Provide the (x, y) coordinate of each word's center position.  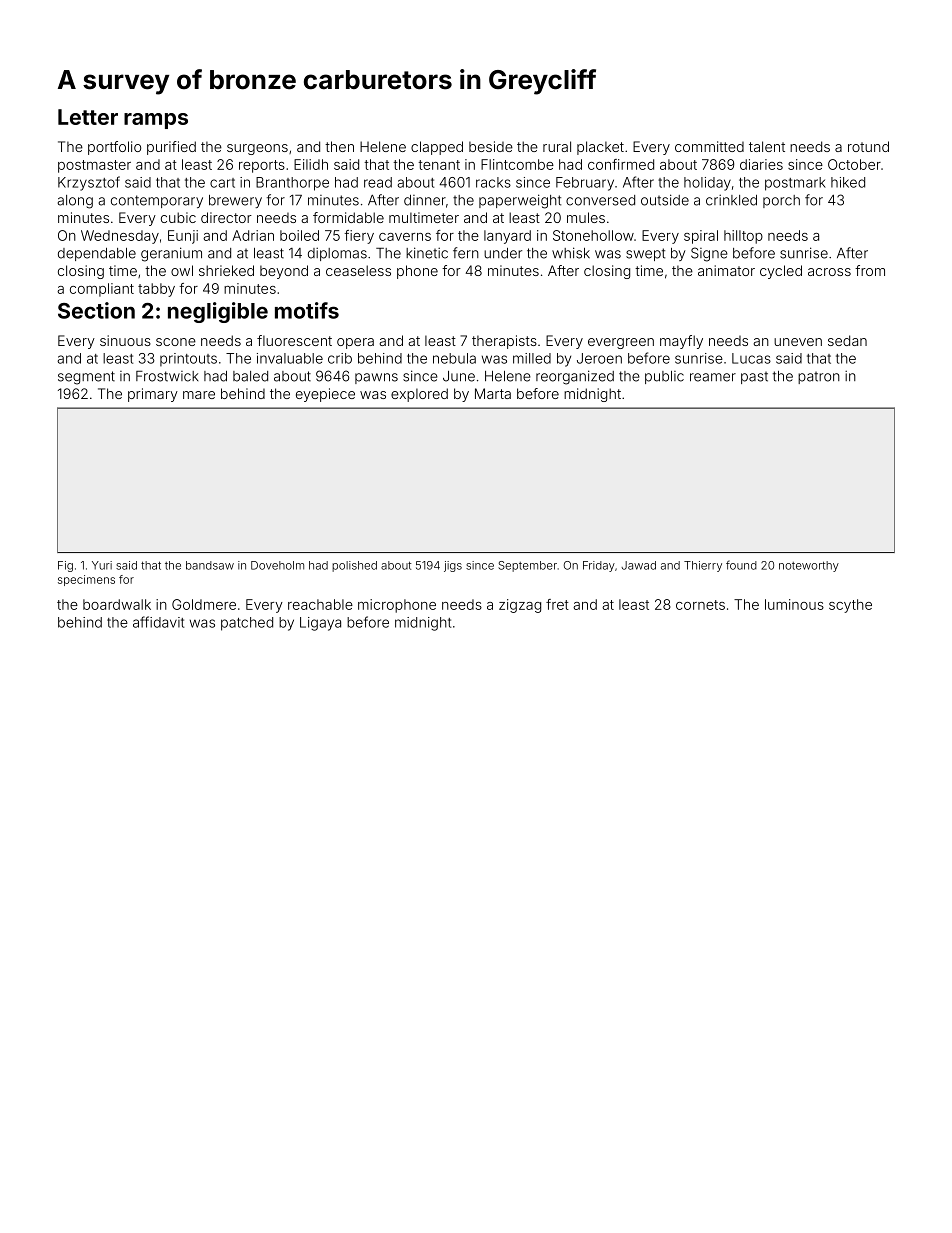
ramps (156, 121)
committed (709, 146)
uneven (798, 342)
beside (491, 146)
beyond (284, 272)
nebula (454, 358)
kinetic (427, 253)
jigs (453, 566)
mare (199, 395)
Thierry (703, 566)
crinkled (731, 200)
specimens (86, 580)
